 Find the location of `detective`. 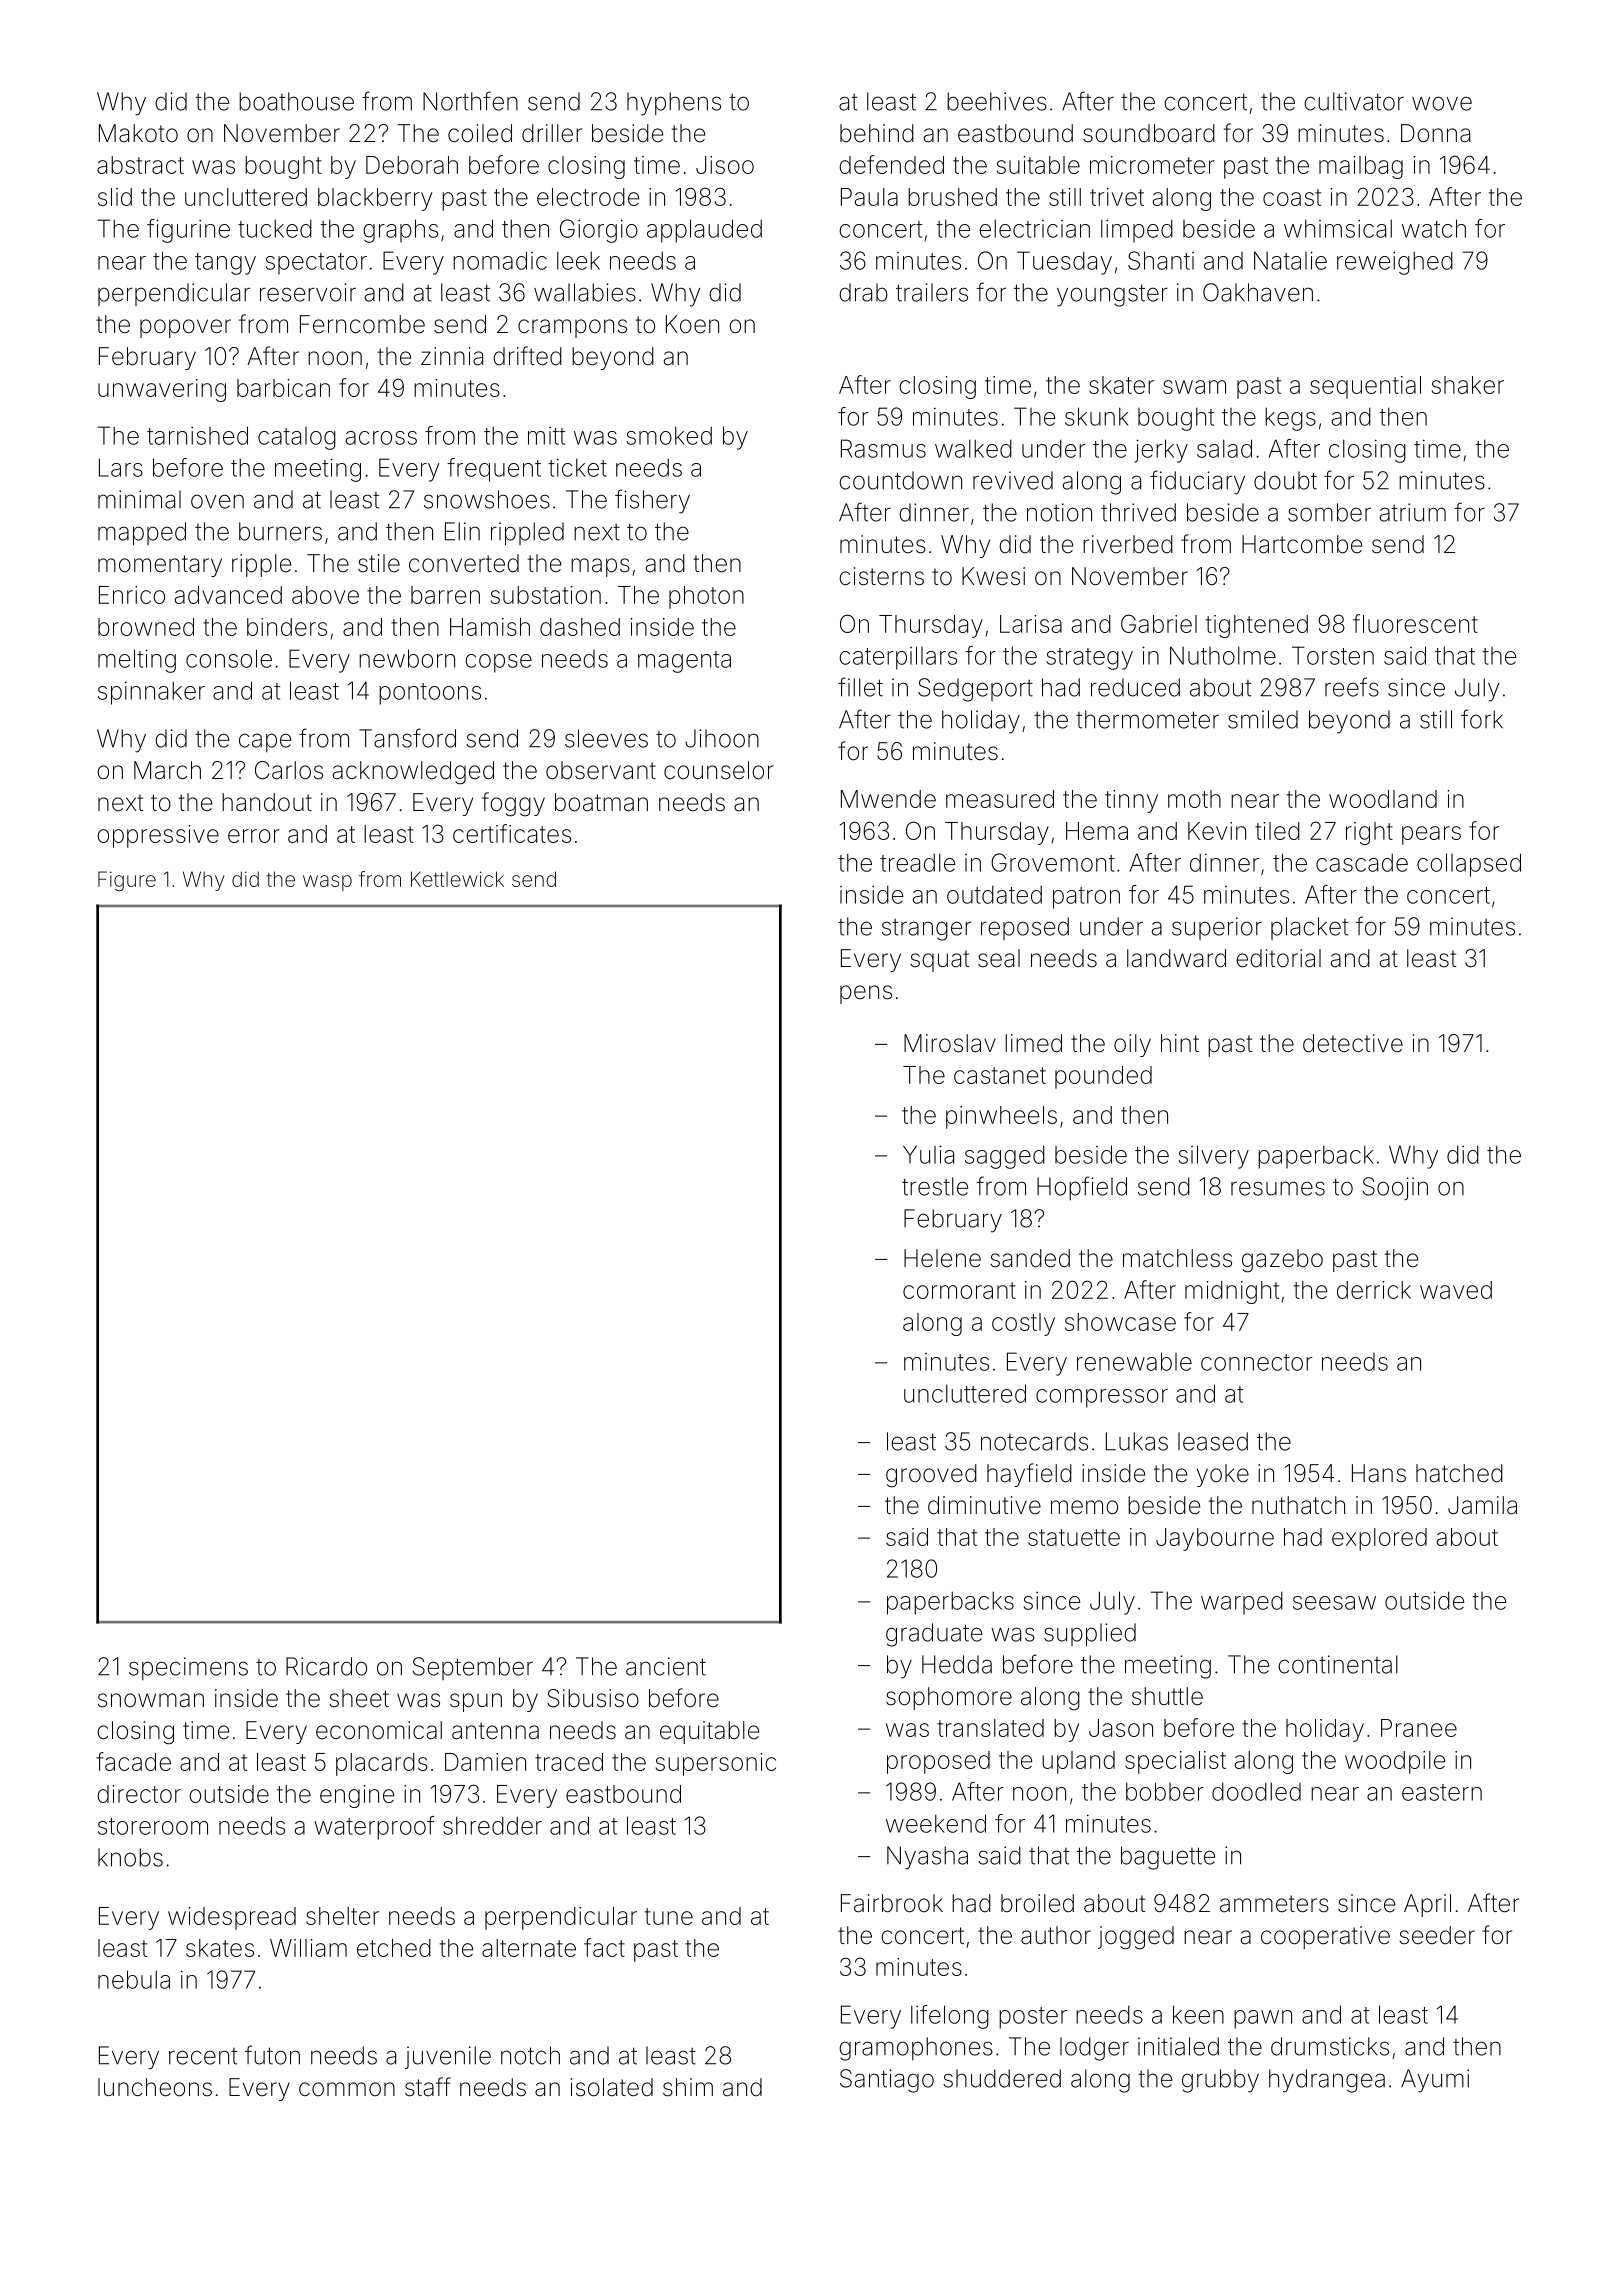

detective is located at coordinates (1353, 1043).
